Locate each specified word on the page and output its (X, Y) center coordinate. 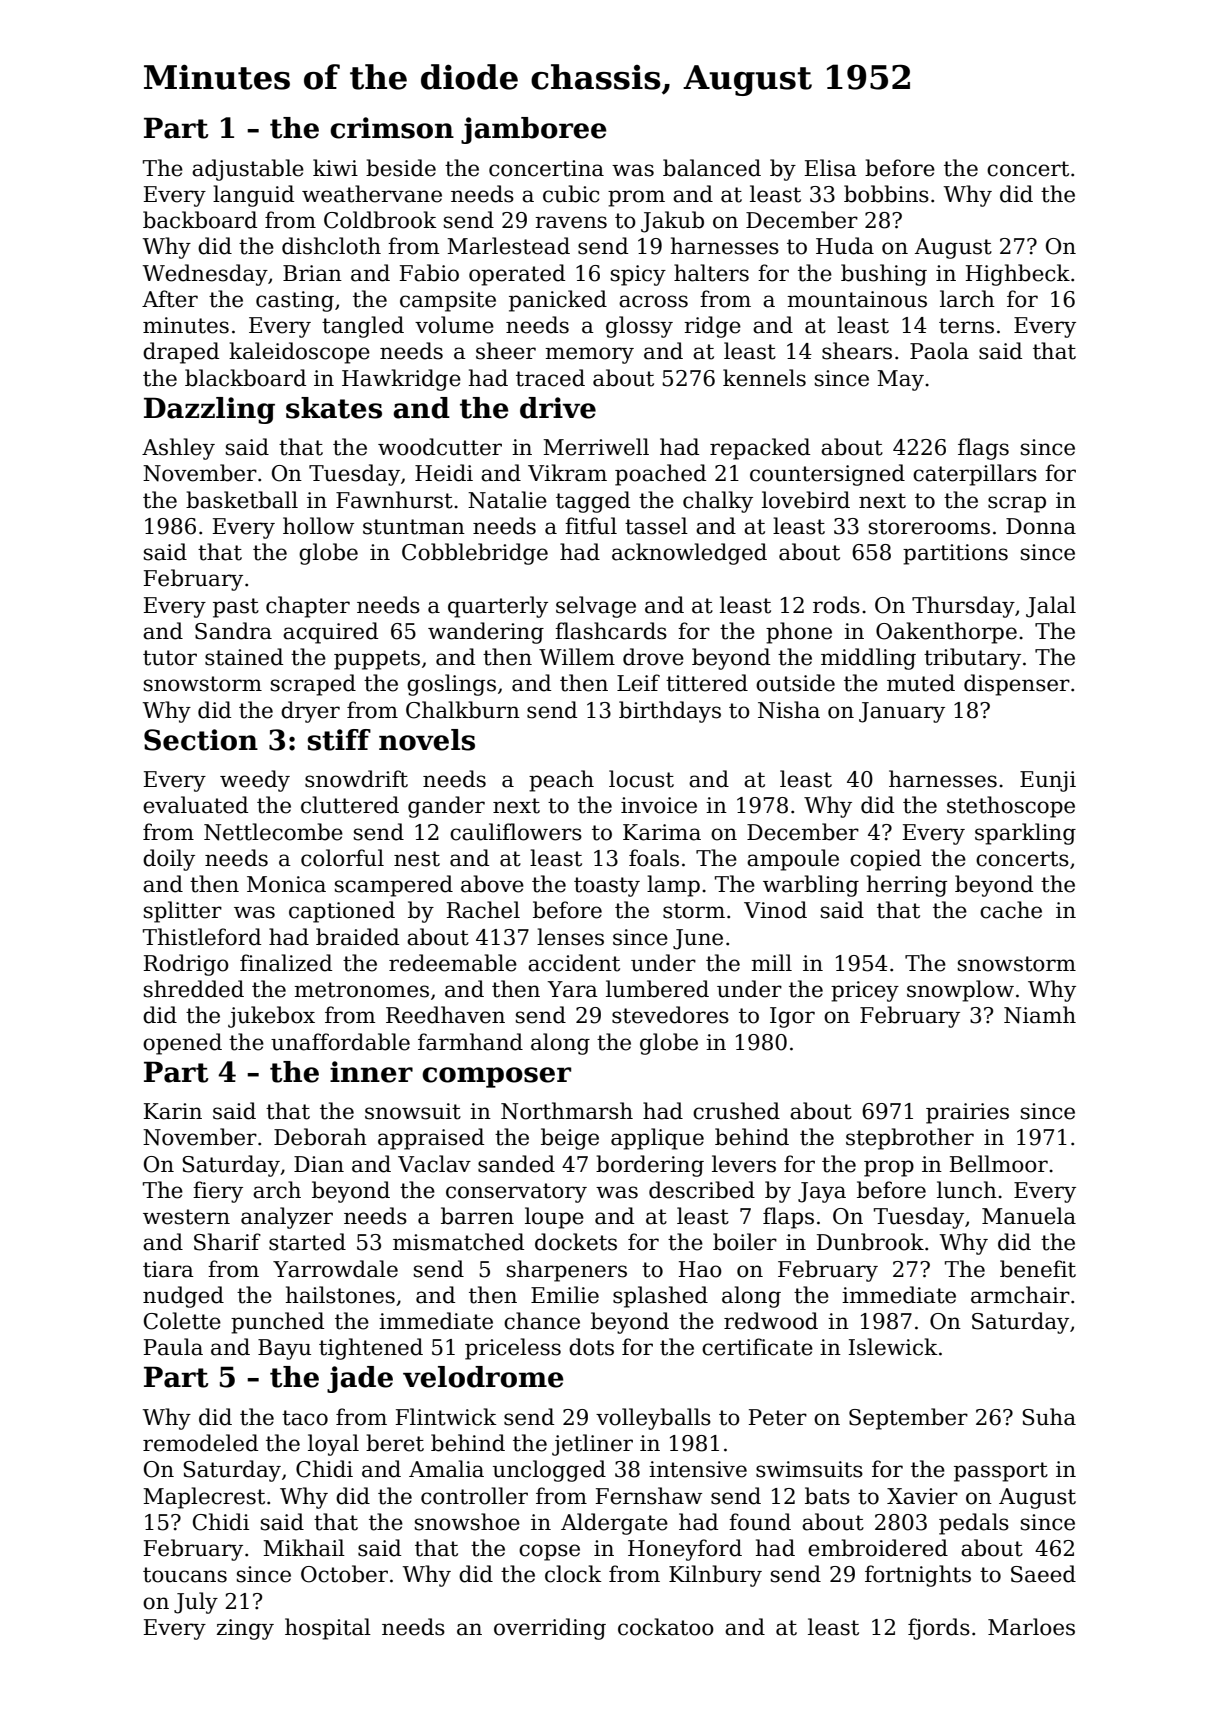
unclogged (549, 1471)
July (196, 1603)
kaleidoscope (299, 353)
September (908, 1419)
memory (589, 355)
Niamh (1040, 1015)
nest (417, 859)
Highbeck (1018, 275)
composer (496, 1077)
